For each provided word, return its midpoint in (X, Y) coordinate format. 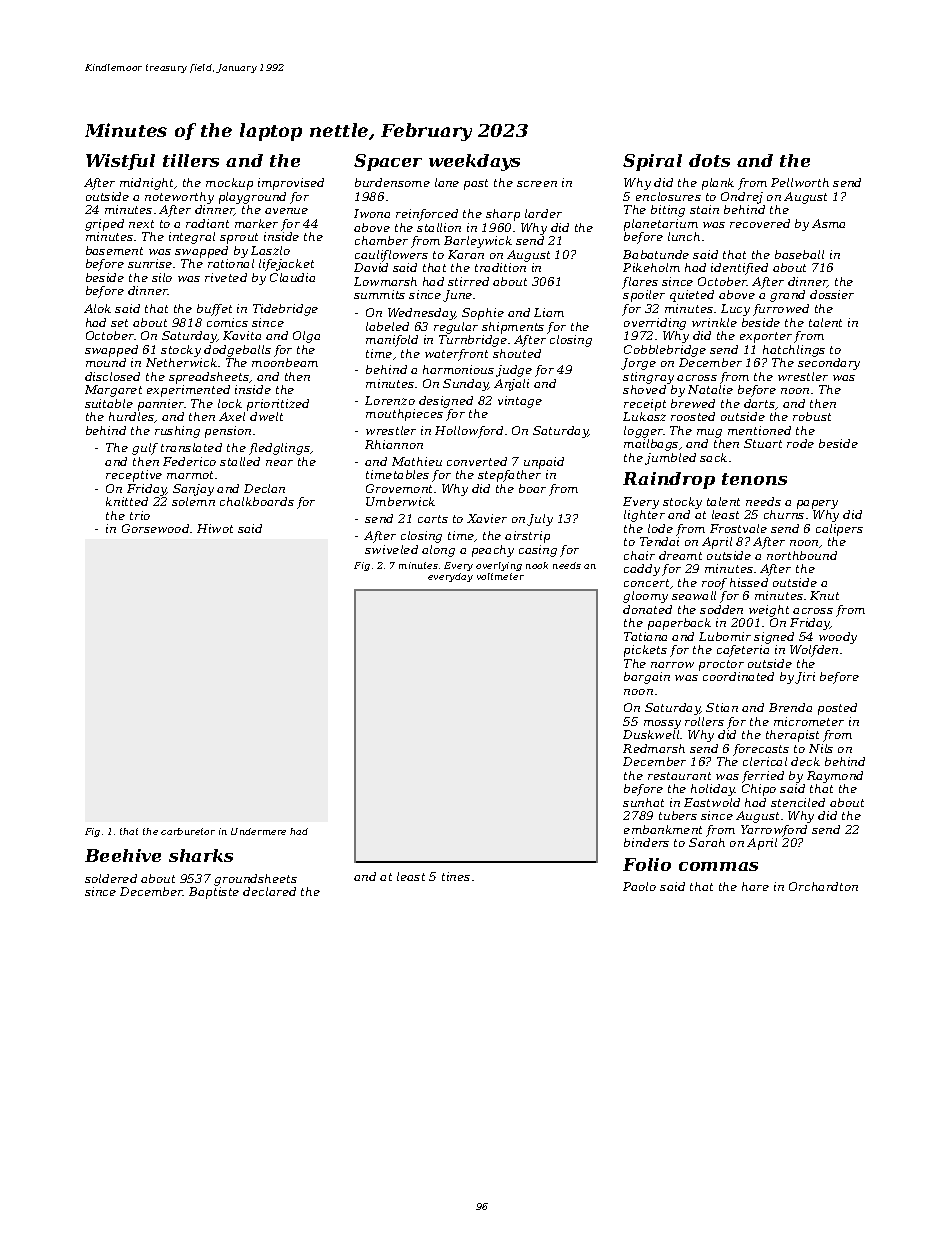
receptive (134, 476)
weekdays (474, 162)
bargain (647, 678)
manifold (392, 341)
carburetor (188, 831)
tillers (191, 160)
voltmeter (500, 576)
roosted (693, 416)
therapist (792, 736)
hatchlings (794, 351)
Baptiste (214, 893)
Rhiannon (394, 444)
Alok (97, 308)
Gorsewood (155, 528)
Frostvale (738, 528)
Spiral (652, 162)
